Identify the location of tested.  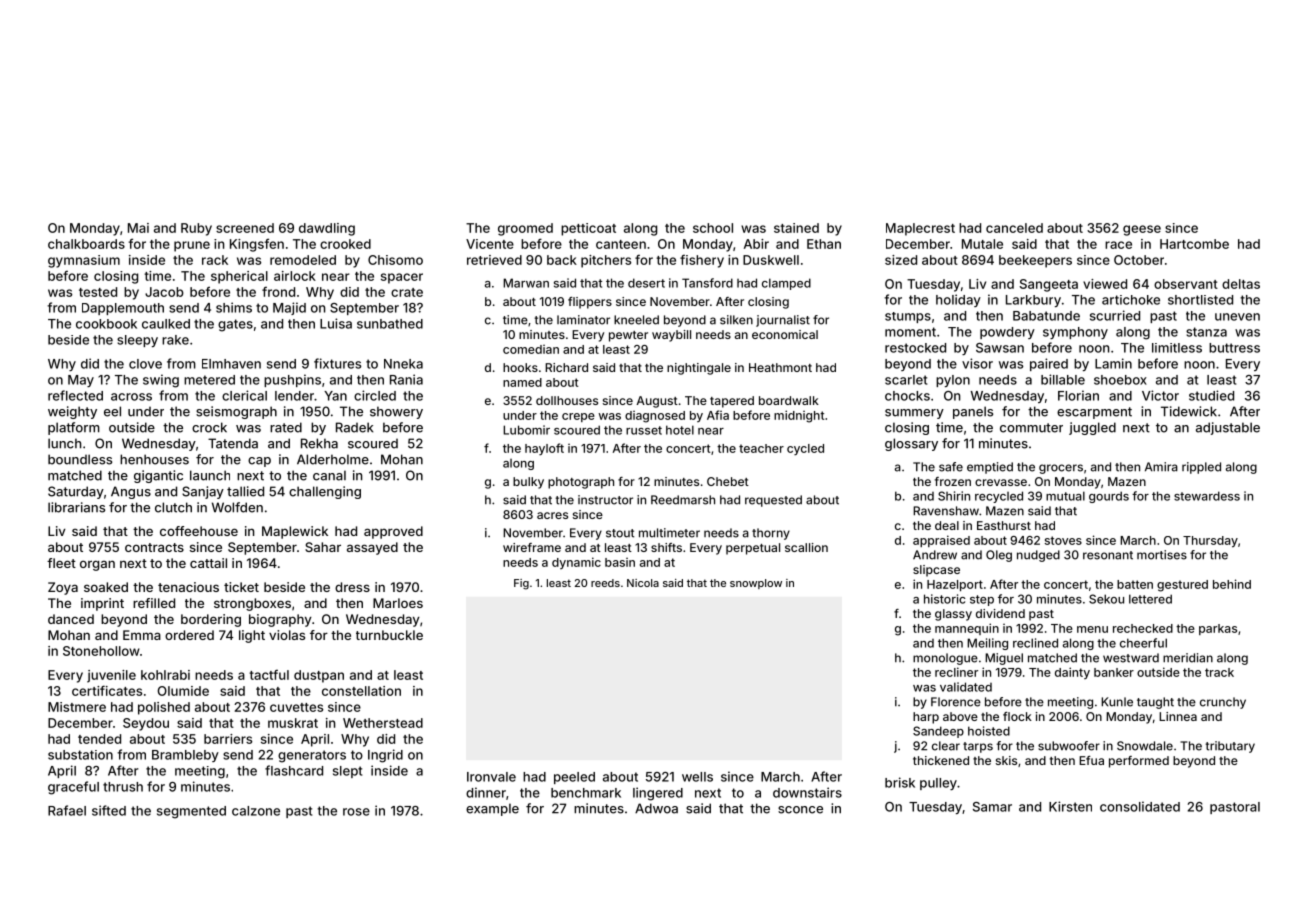
(98, 292).
